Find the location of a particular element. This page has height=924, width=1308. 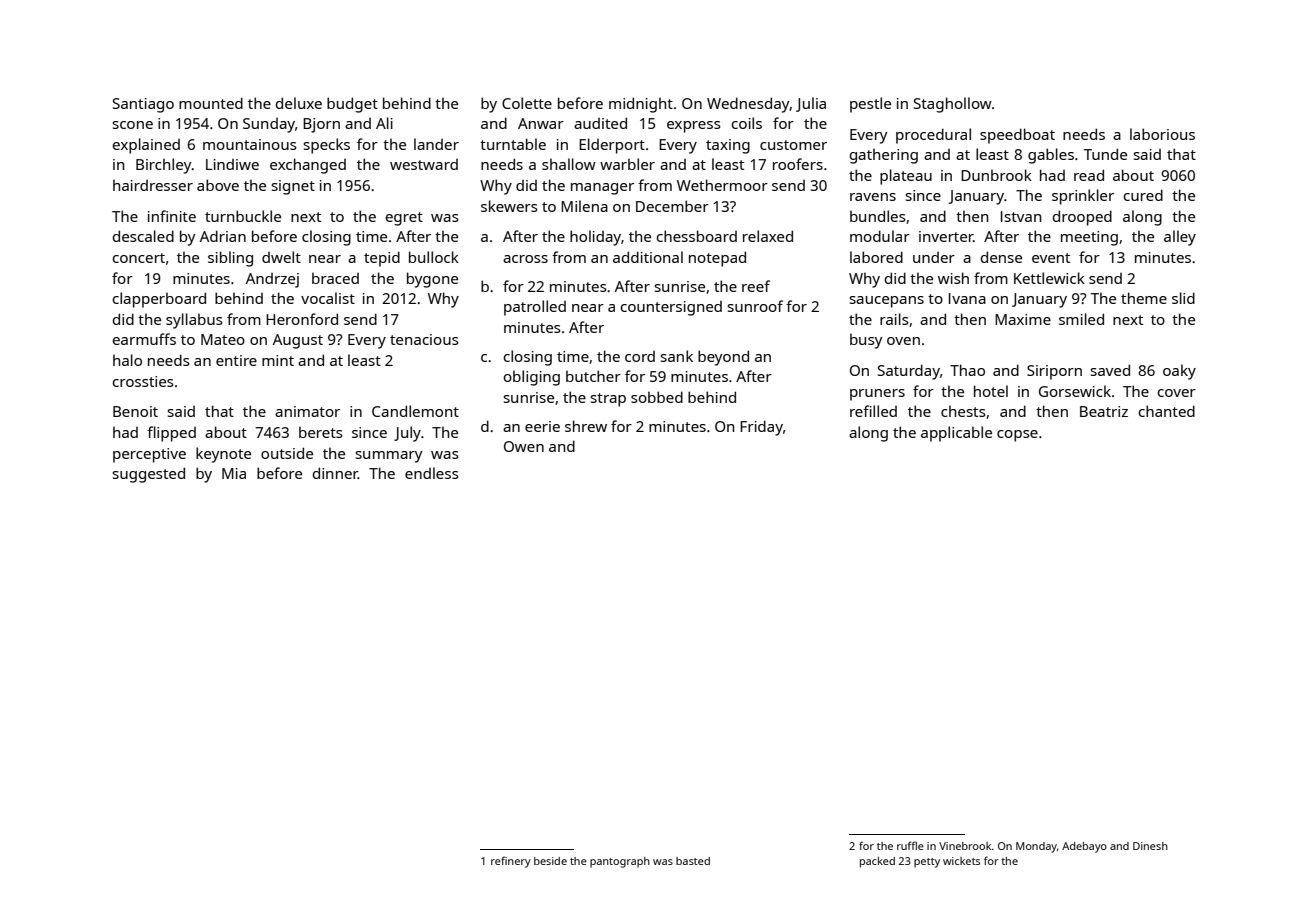

beside is located at coordinates (550, 861).
